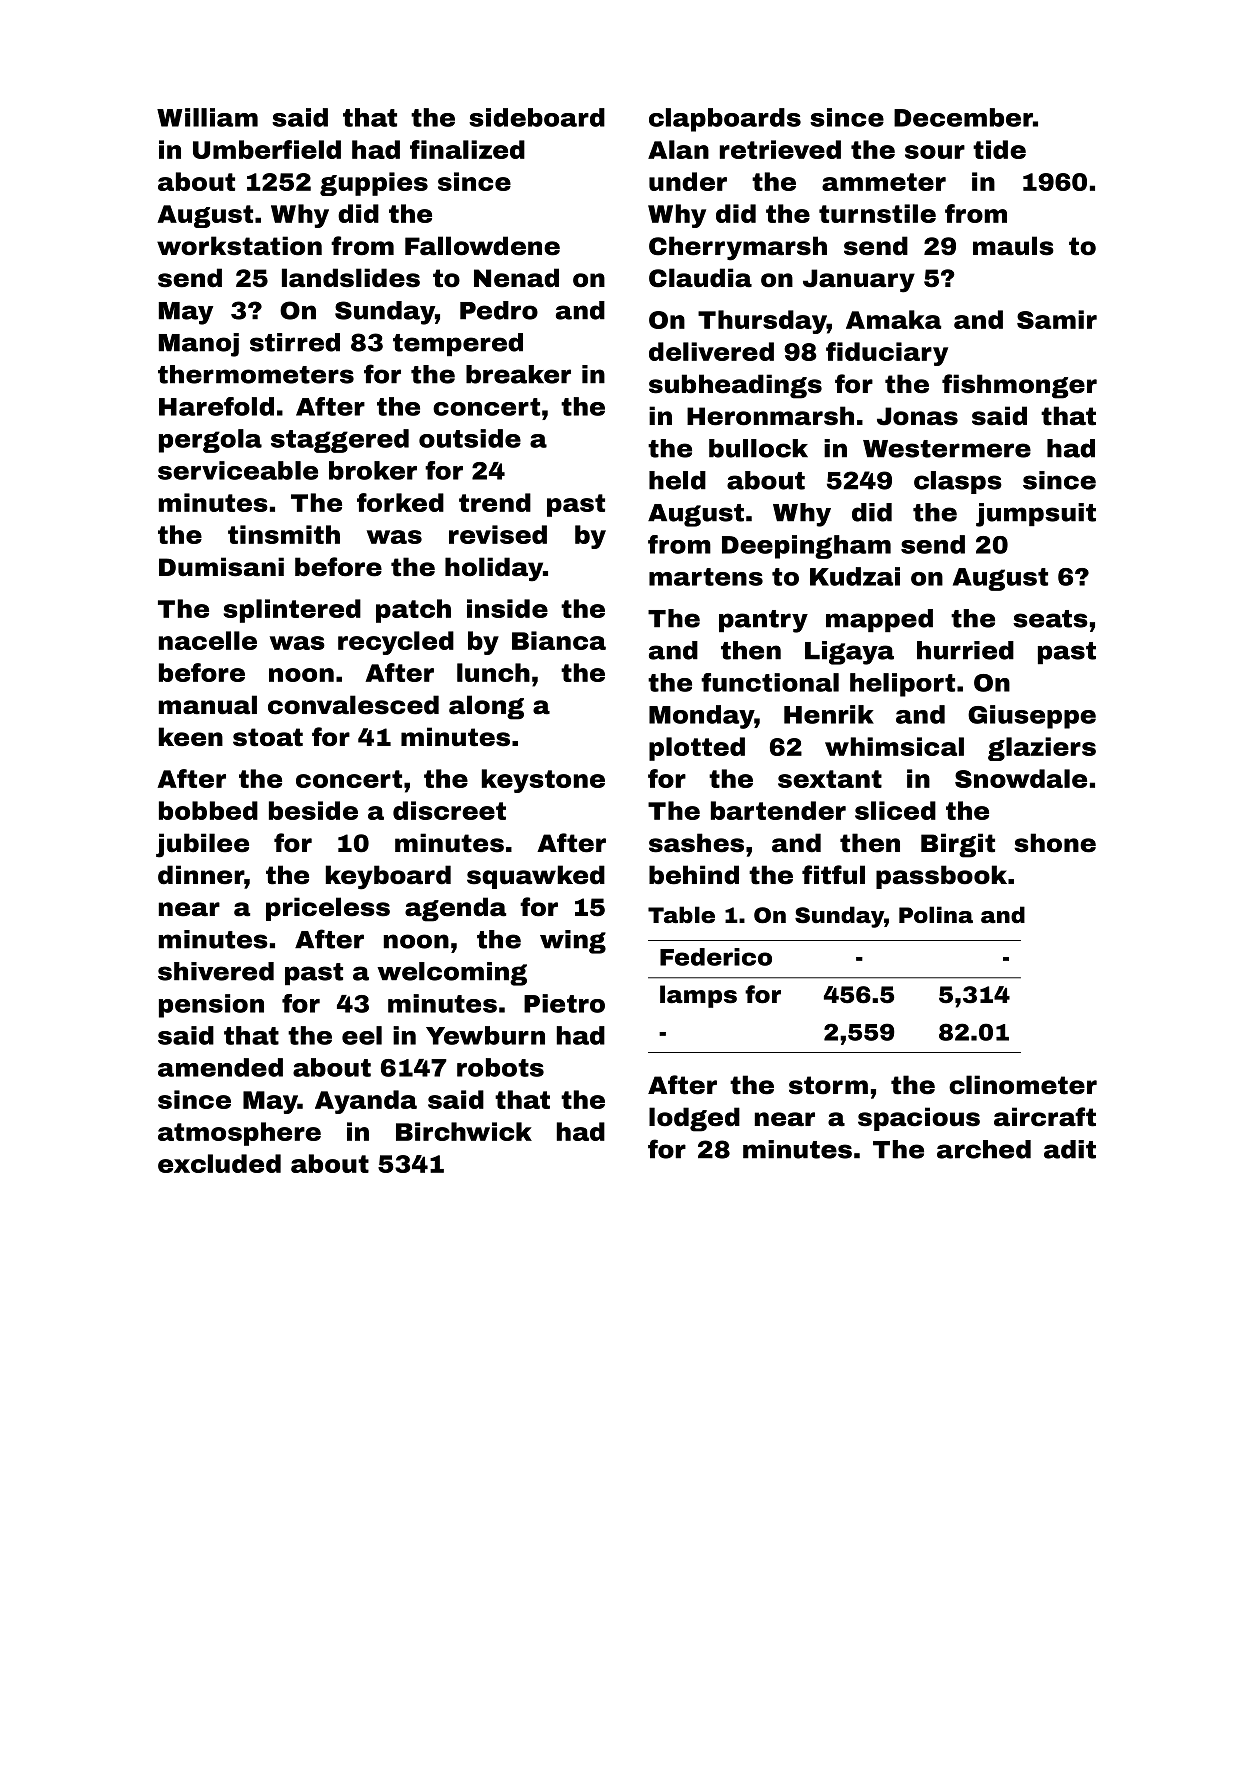 The height and width of the screenshot is (1773, 1254). What do you see at coordinates (458, 344) in the screenshot?
I see `tempered` at bounding box center [458, 344].
